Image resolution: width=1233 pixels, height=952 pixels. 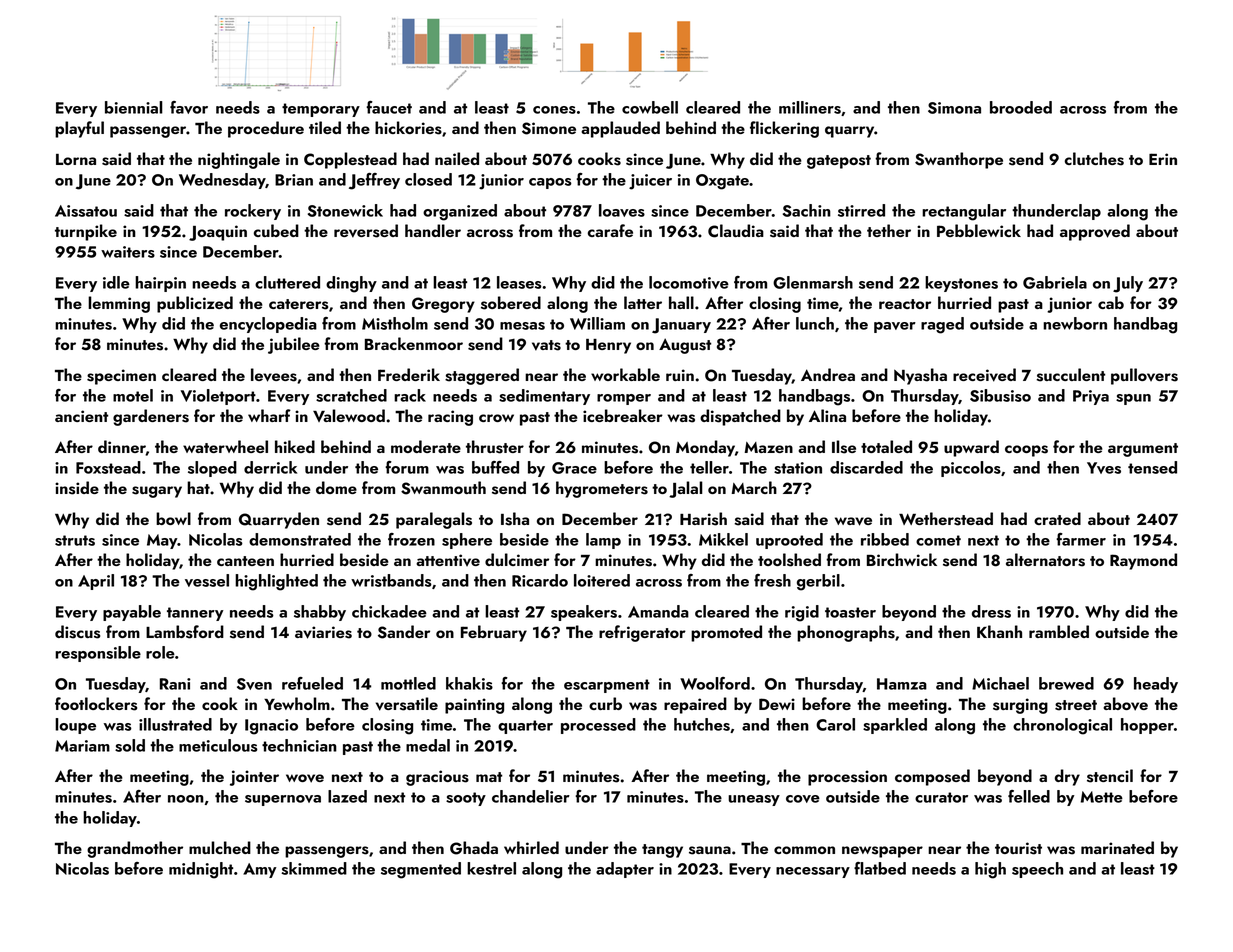 What do you see at coordinates (1055, 282) in the image?
I see `Gabriela` at bounding box center [1055, 282].
